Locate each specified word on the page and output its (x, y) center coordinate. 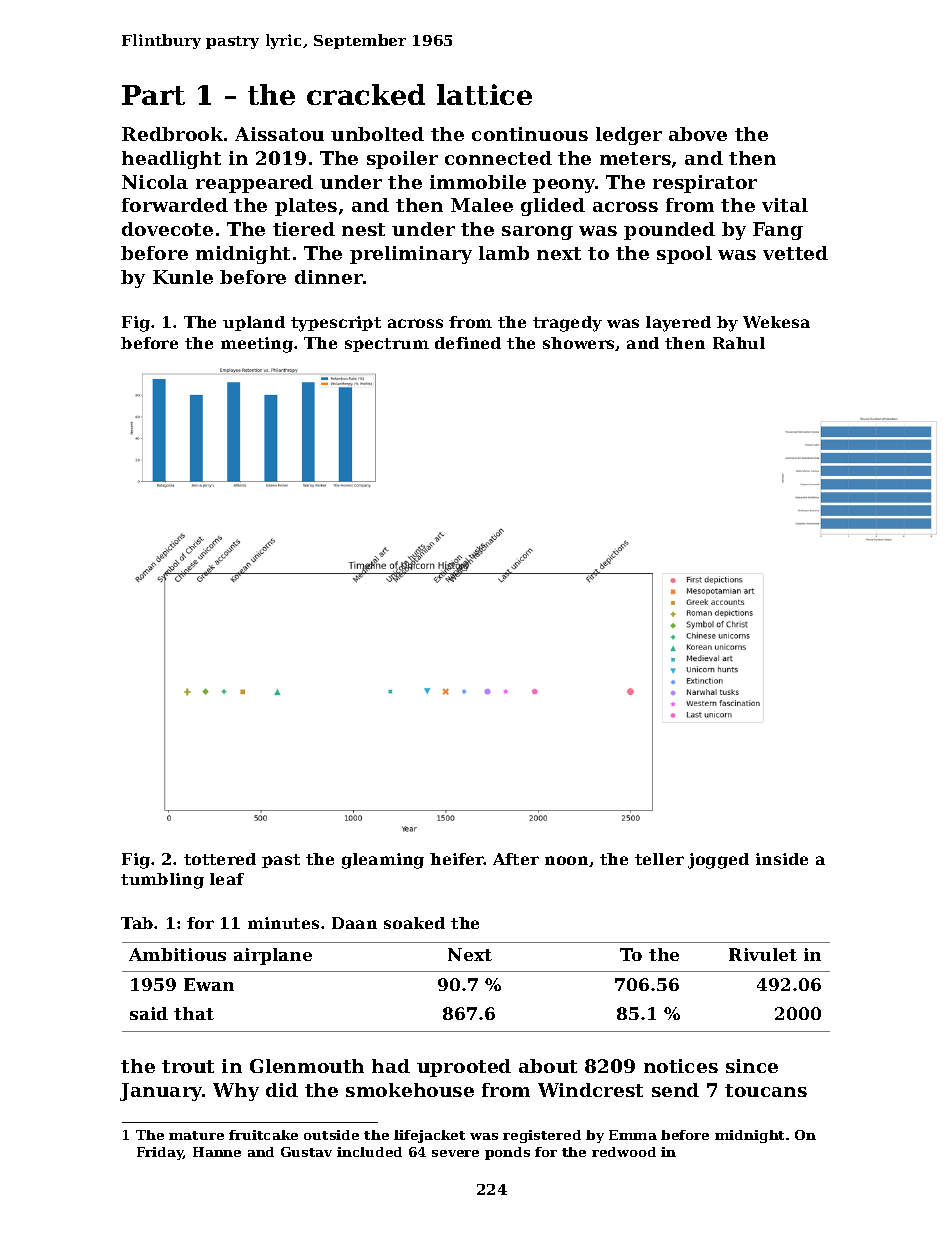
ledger (629, 136)
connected (498, 158)
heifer (457, 859)
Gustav (306, 1152)
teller (659, 859)
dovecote (167, 229)
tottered (220, 859)
